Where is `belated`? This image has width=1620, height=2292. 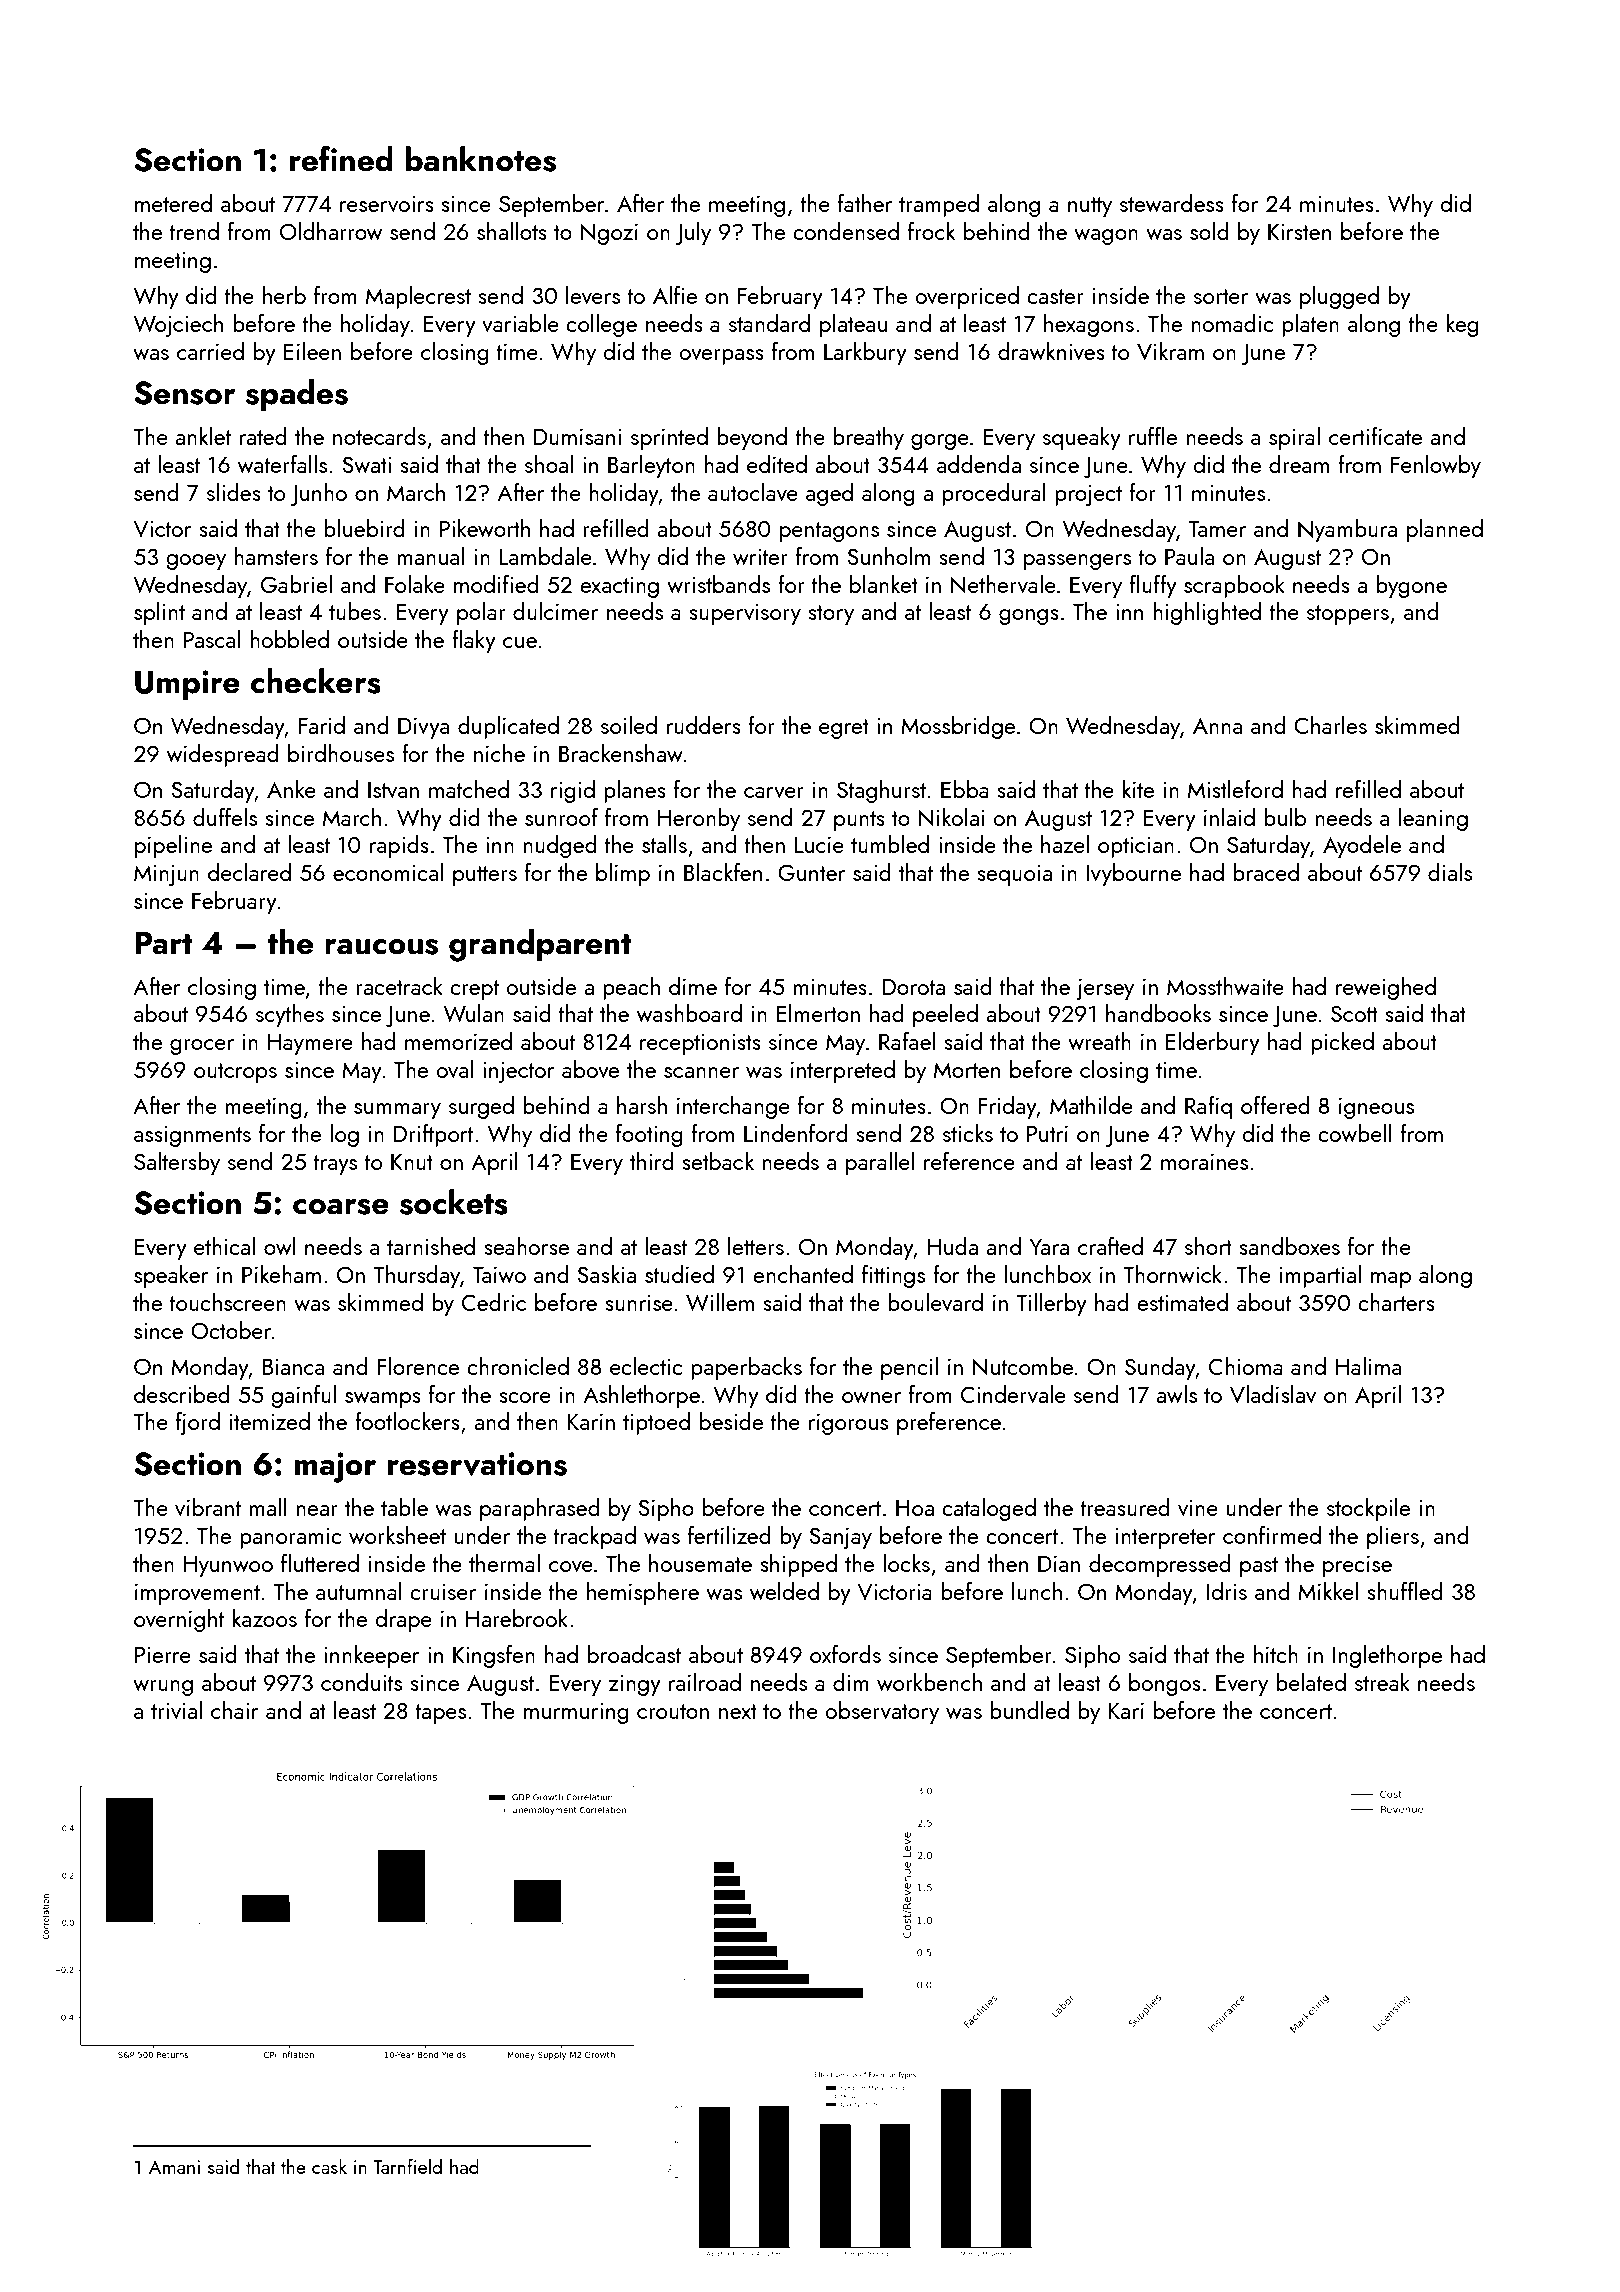 belated is located at coordinates (1311, 1682).
